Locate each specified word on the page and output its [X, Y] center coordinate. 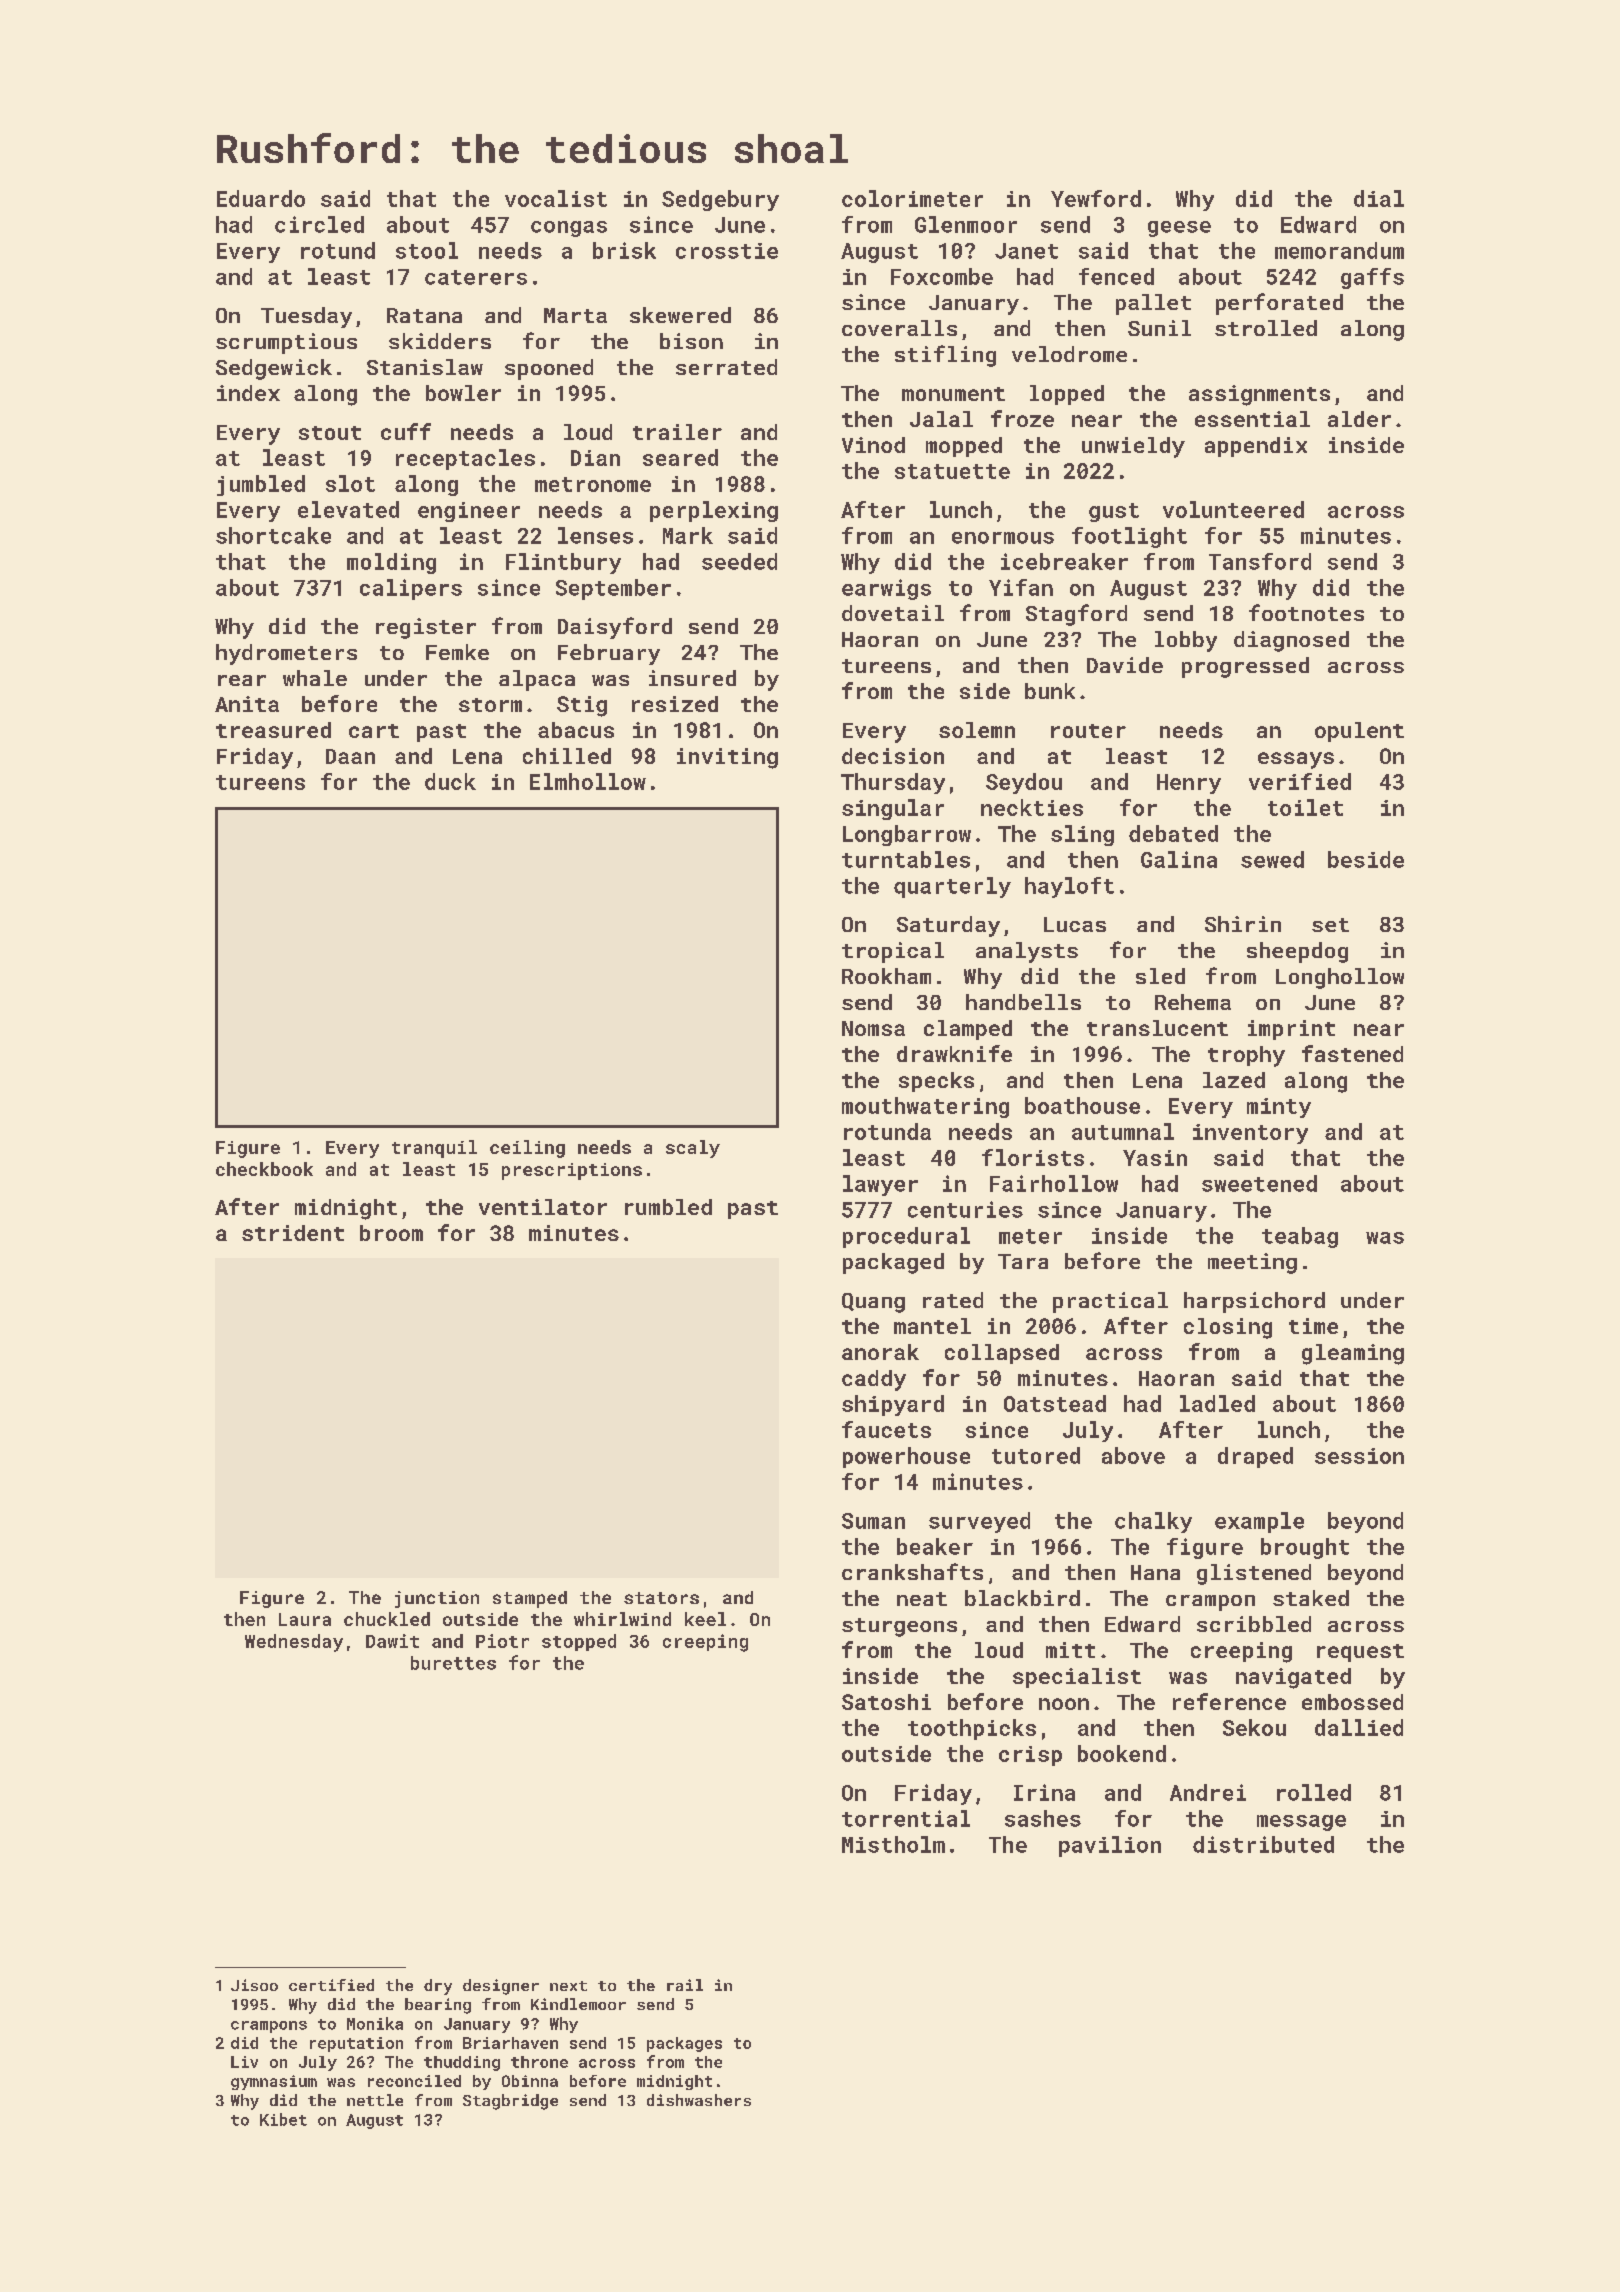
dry [438, 1987]
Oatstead [1055, 1403]
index [248, 393]
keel [705, 1619]
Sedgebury [720, 200]
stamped [530, 1599]
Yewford [1096, 198]
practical [1110, 1302]
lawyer [880, 1185]
